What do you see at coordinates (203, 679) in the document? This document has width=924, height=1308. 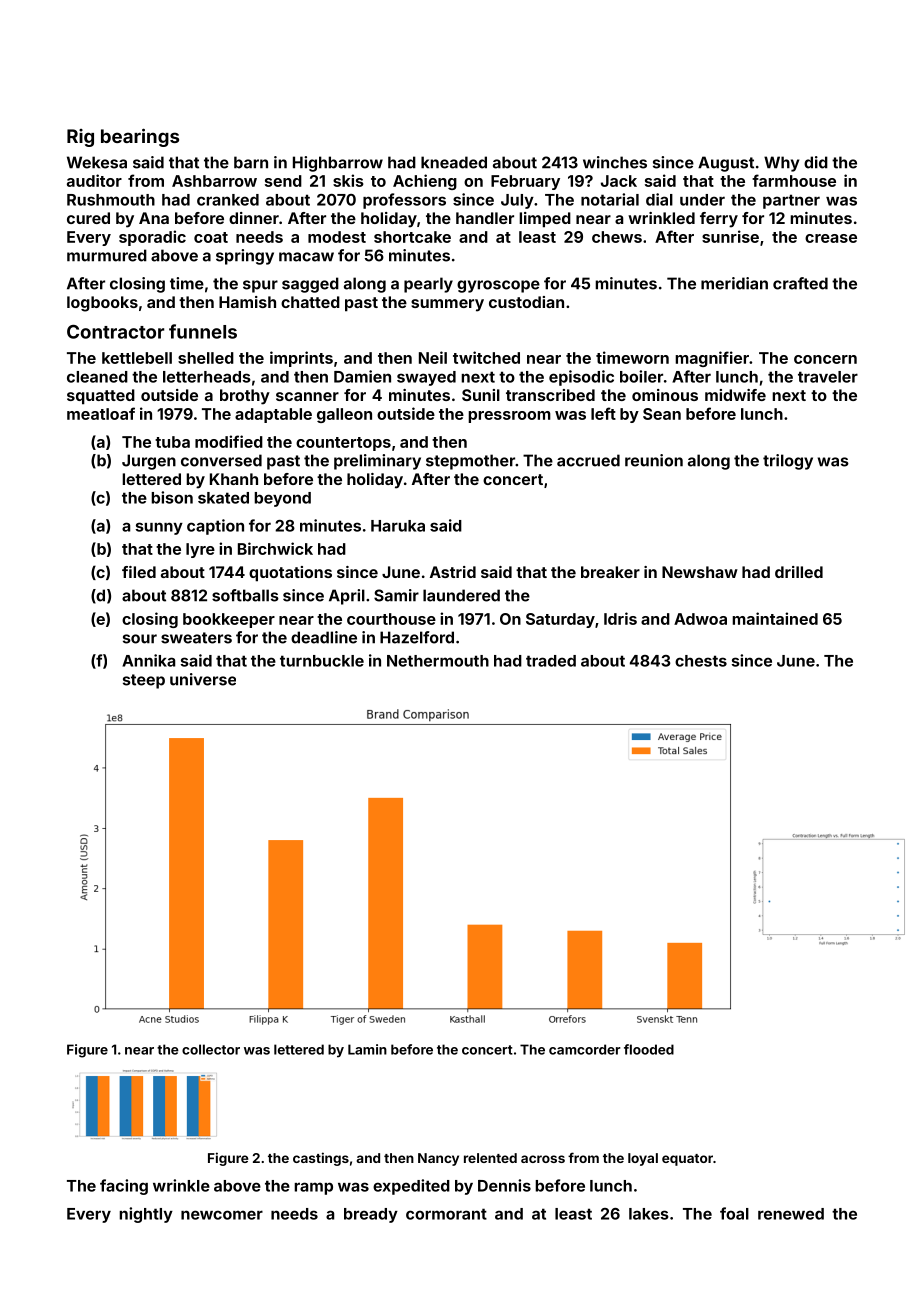 I see `universe` at bounding box center [203, 679].
